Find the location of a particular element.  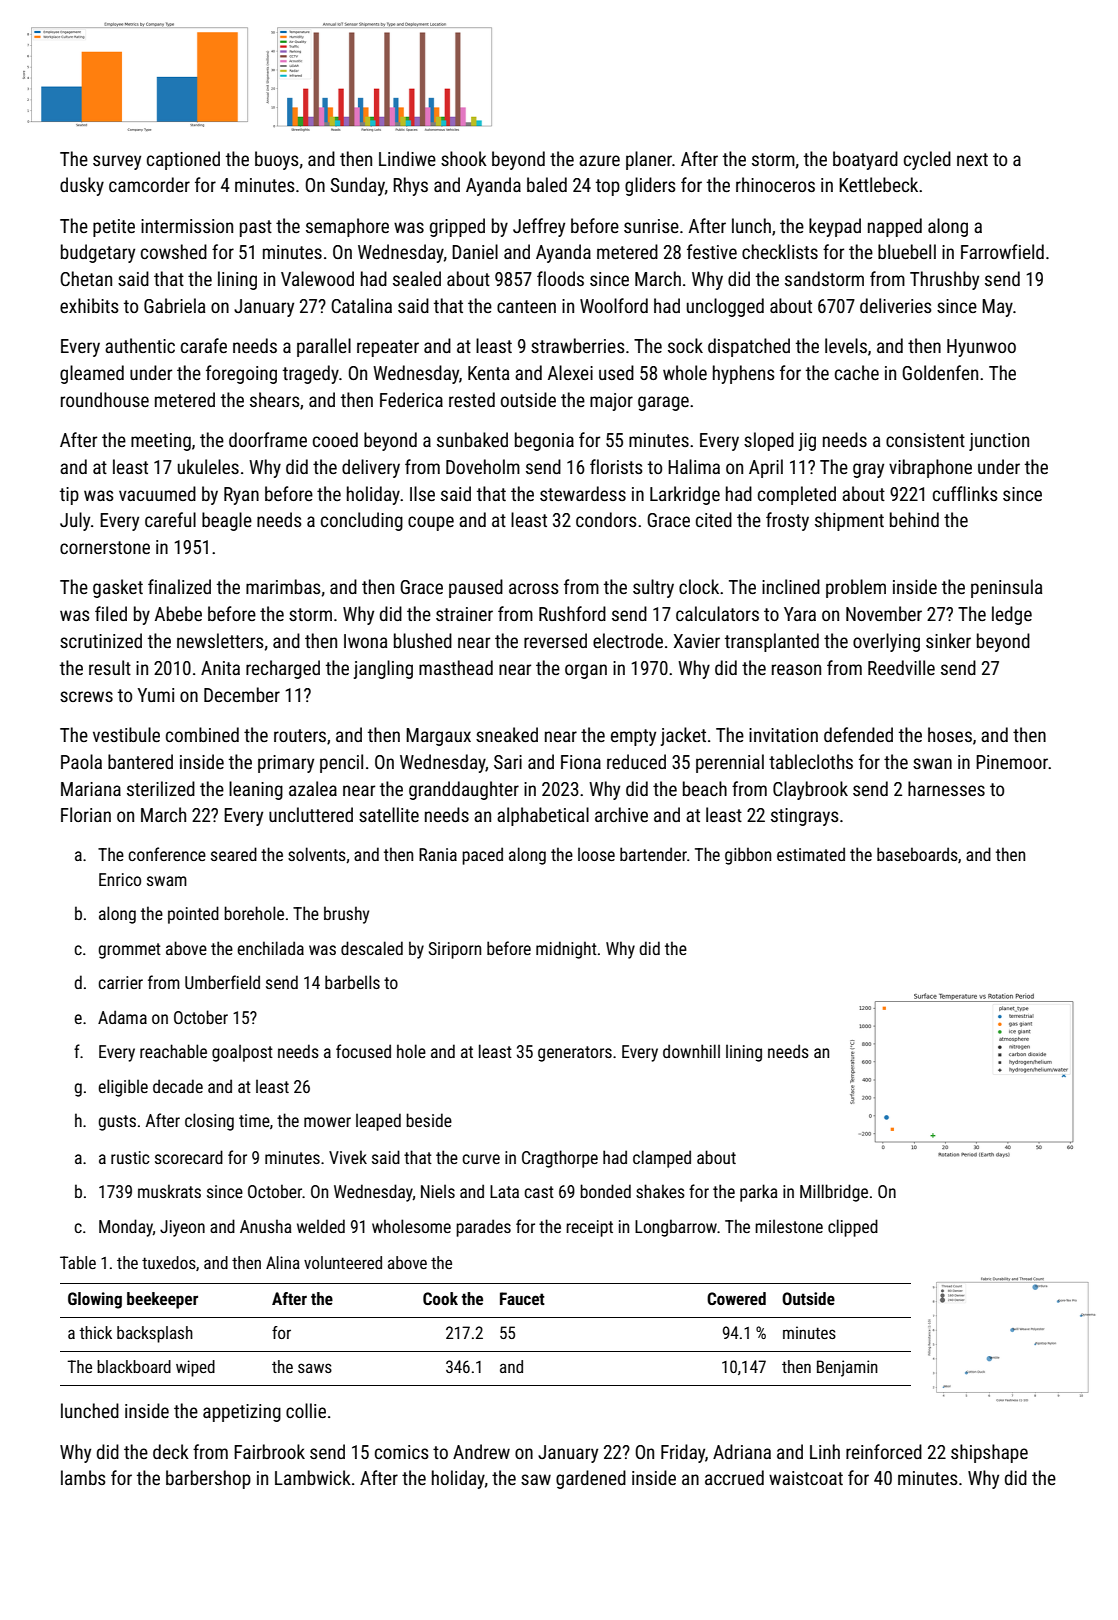

cufflinks is located at coordinates (965, 493).
